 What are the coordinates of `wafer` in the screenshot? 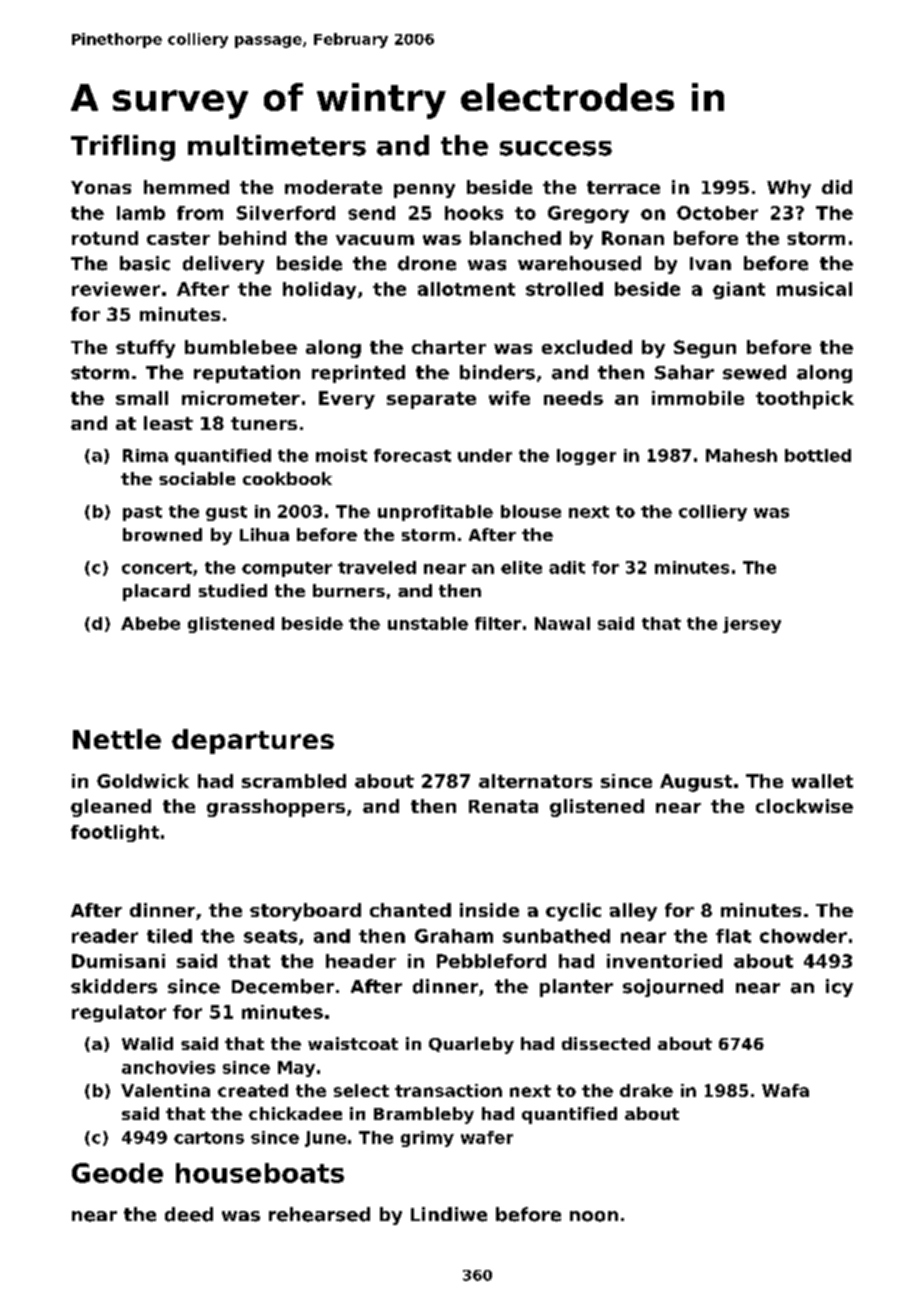 It's located at (487, 1137).
